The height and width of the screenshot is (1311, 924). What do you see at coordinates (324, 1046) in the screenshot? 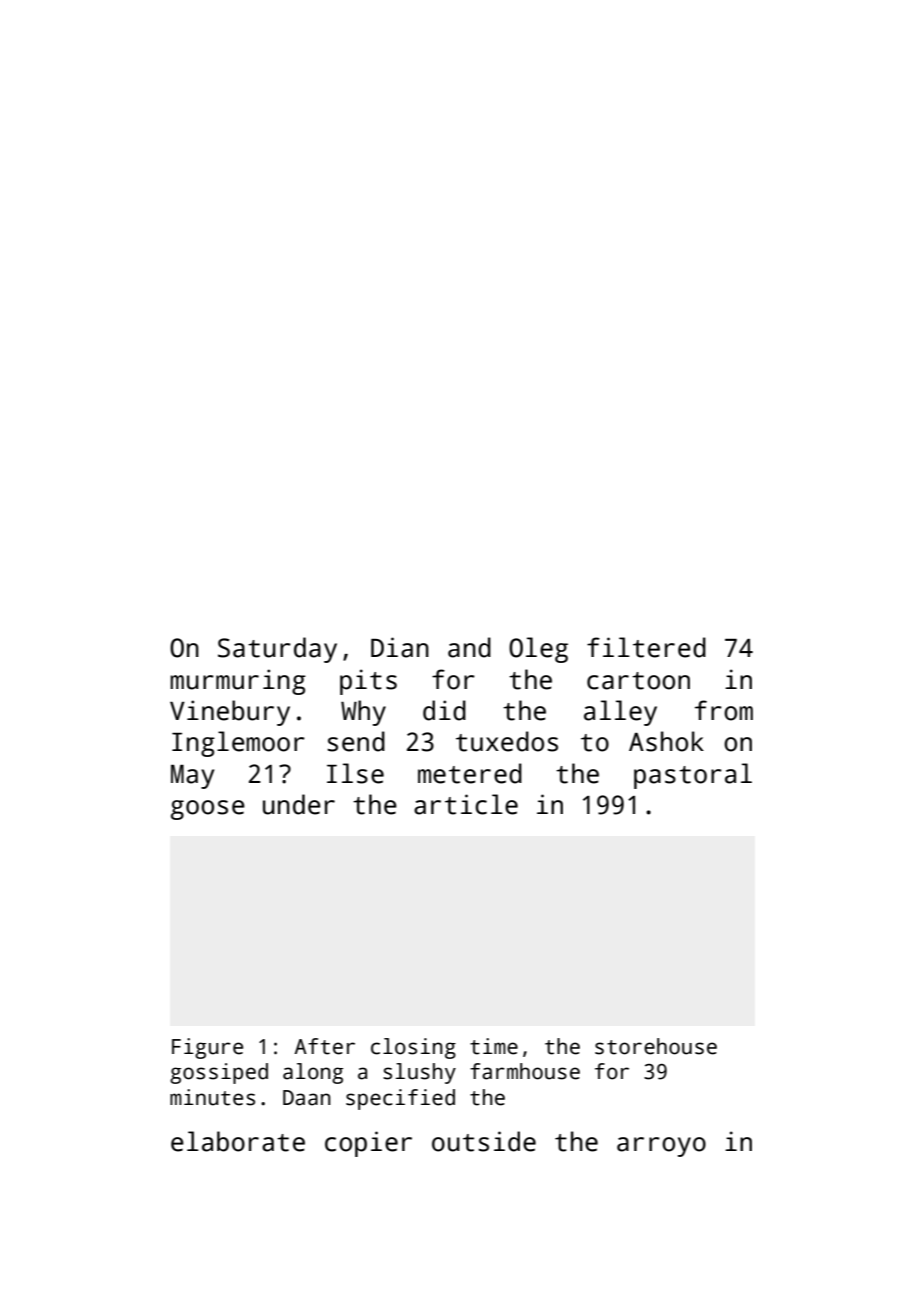
I see `After` at bounding box center [324, 1046].
